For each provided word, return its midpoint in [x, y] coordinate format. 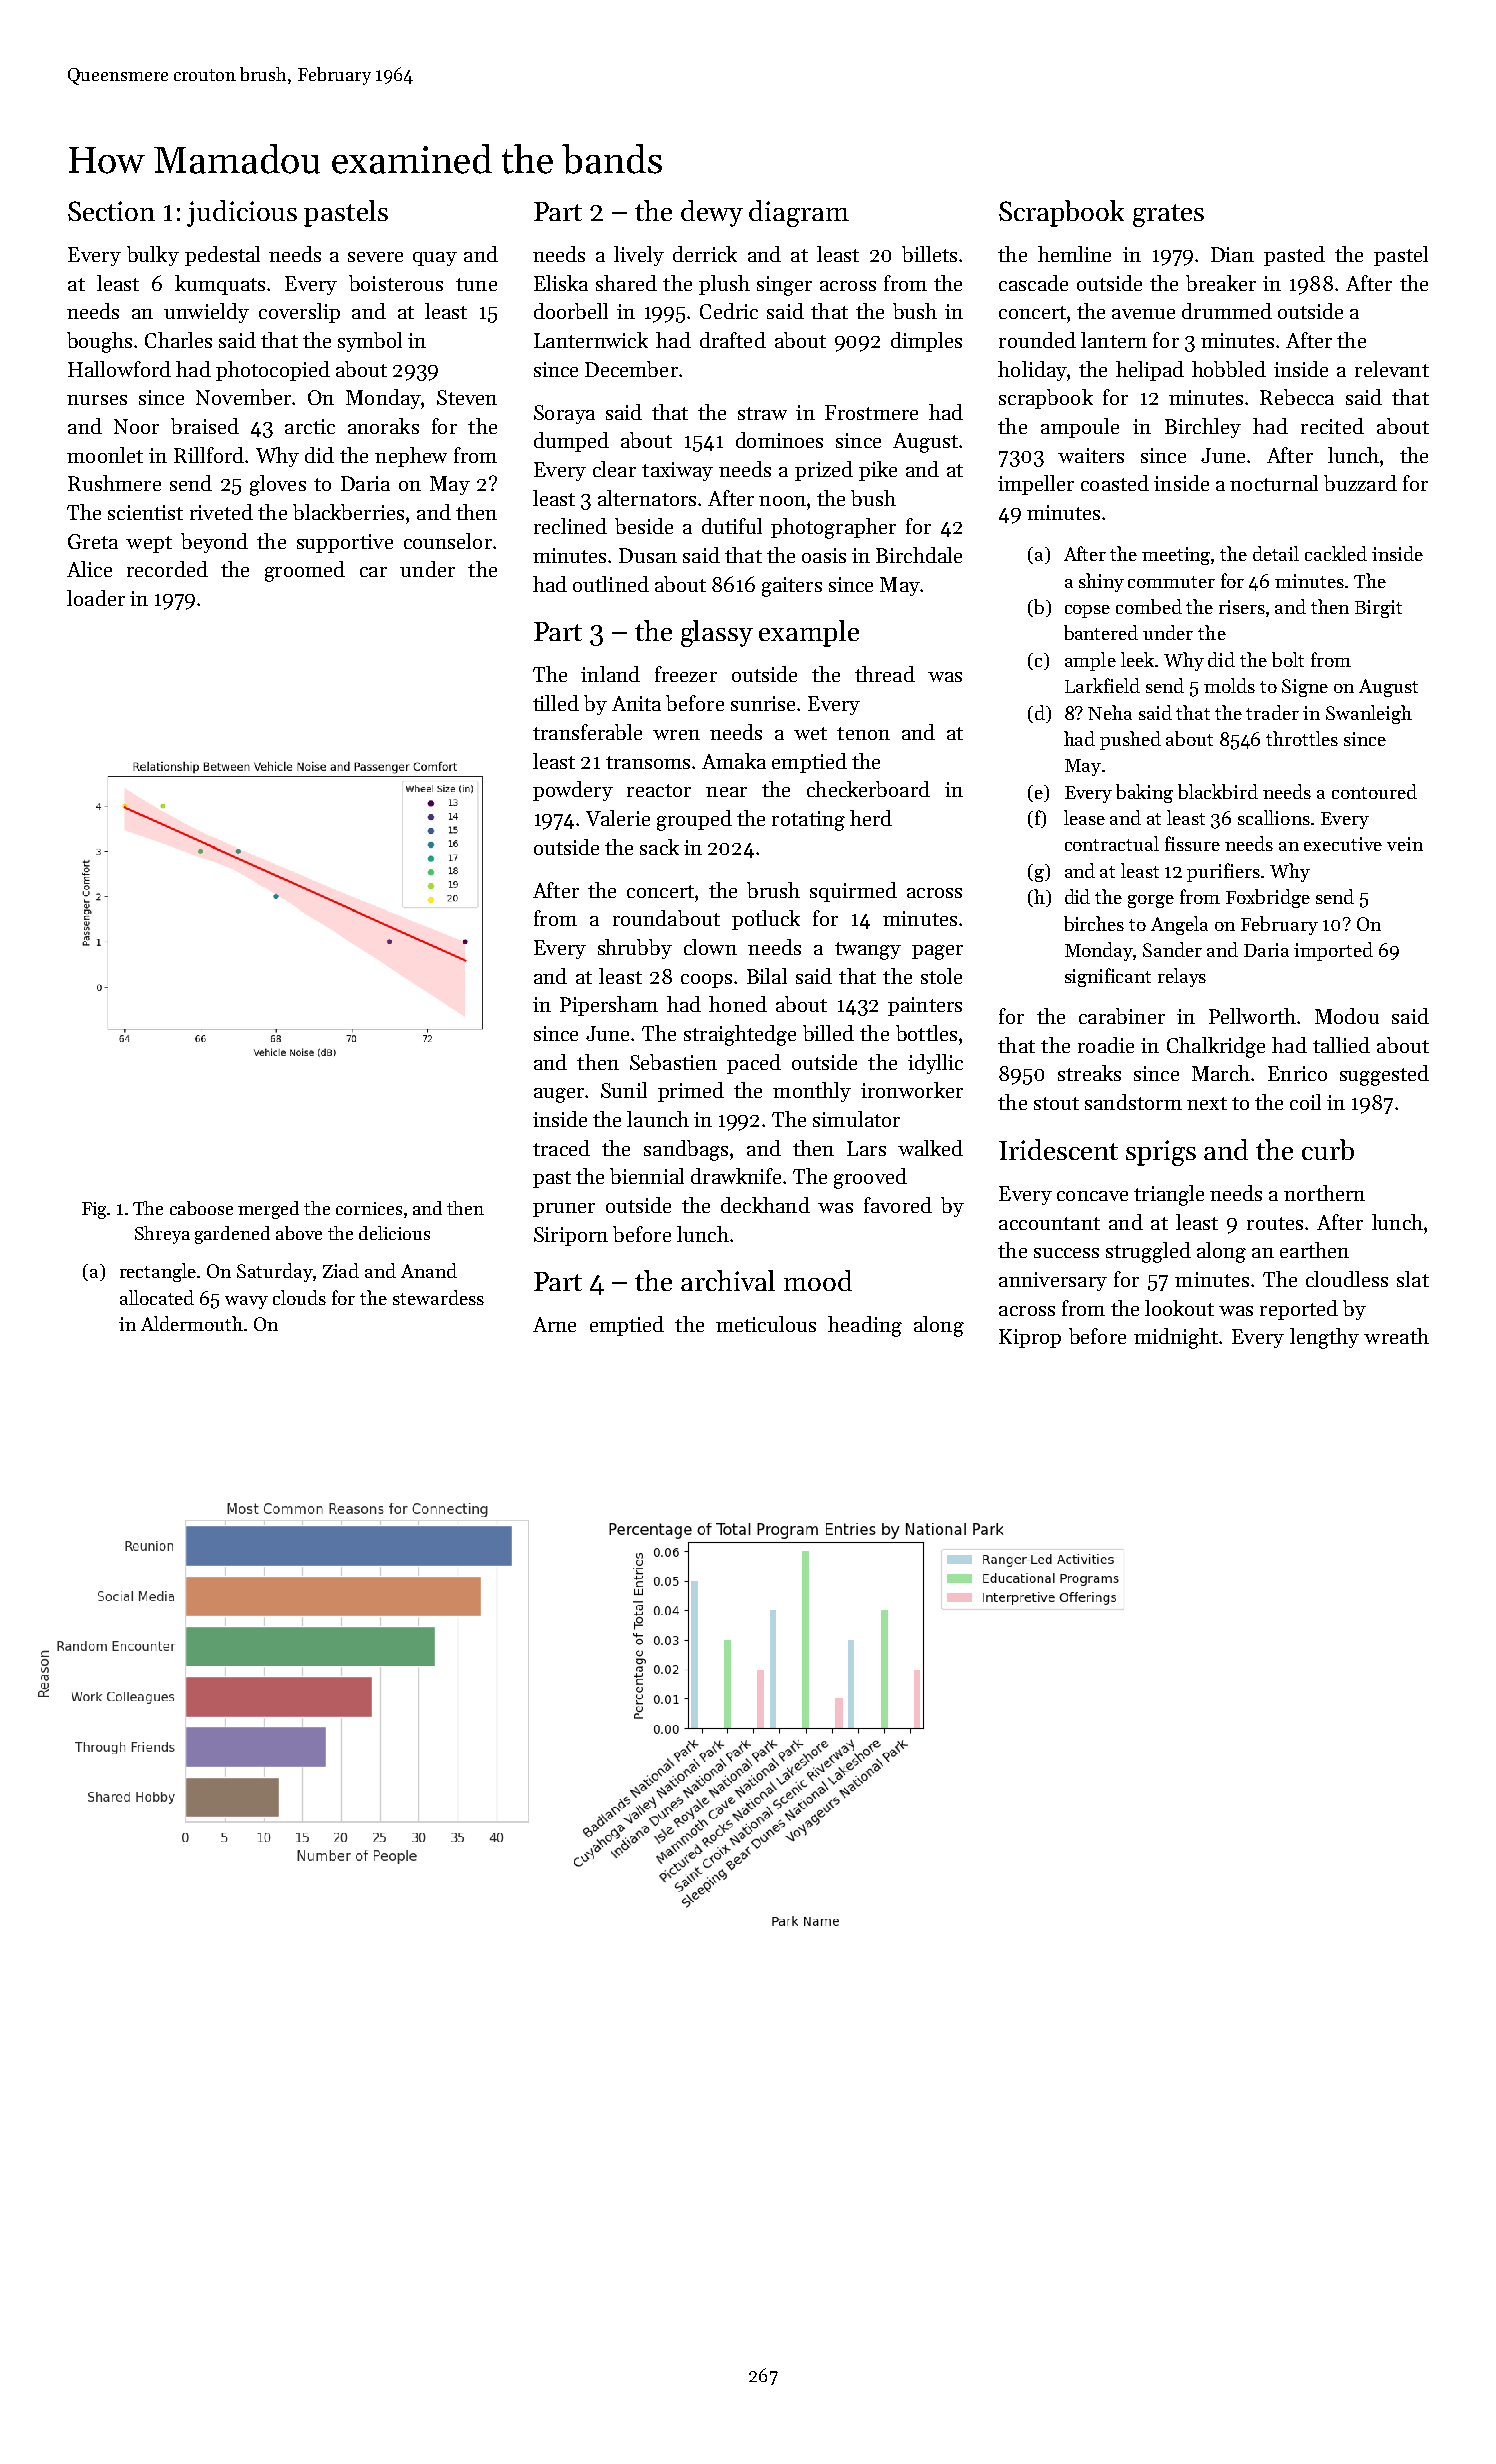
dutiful [732, 526]
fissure [1192, 843]
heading [865, 1326]
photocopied [273, 371]
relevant [1392, 369]
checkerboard [868, 789]
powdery [573, 791]
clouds [299, 1297]
